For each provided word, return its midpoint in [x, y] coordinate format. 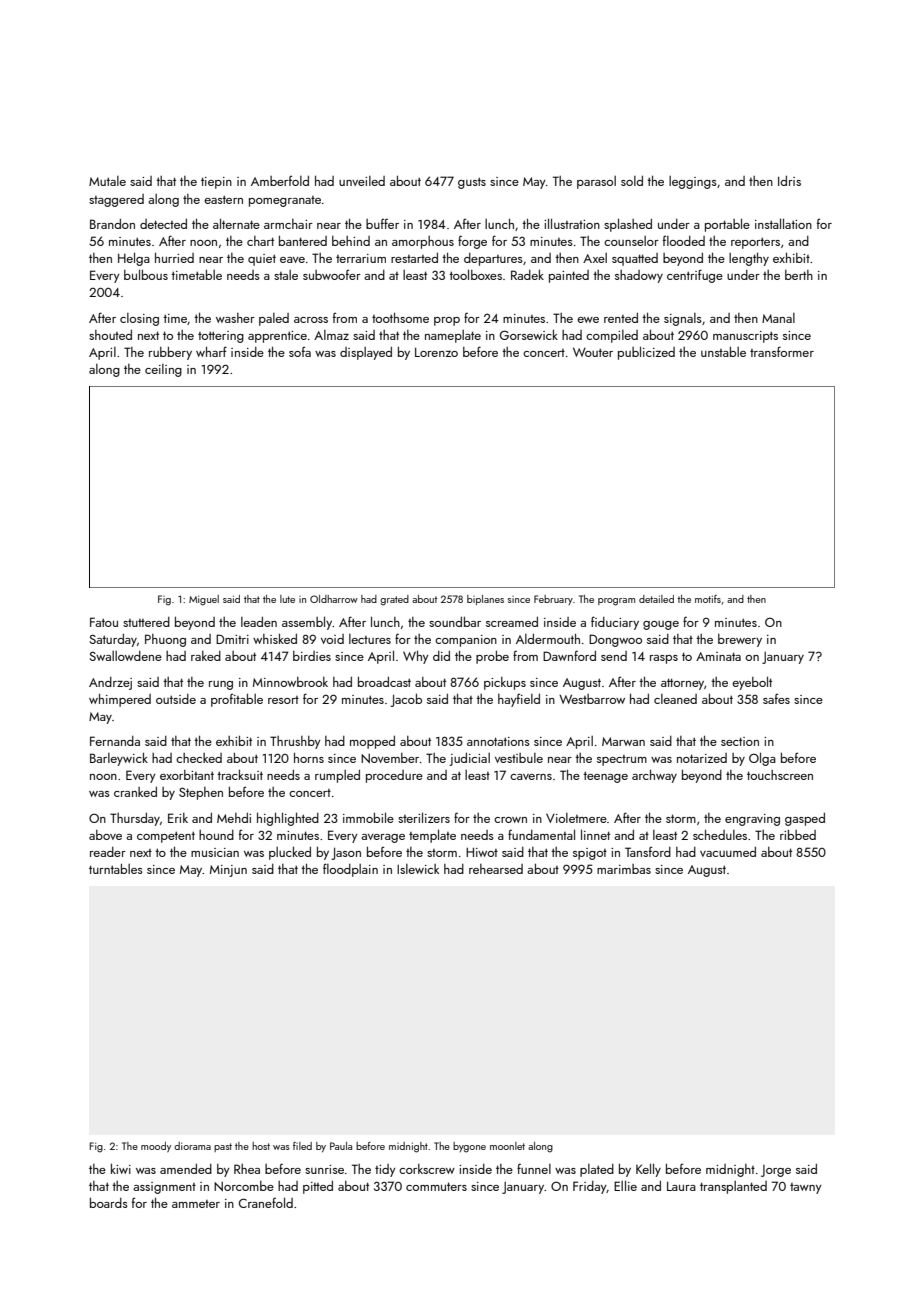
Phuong [165, 640]
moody [156, 1147]
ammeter [196, 1204]
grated [394, 600]
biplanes [485, 600]
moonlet [507, 1146]
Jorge [776, 1171]
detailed [656, 599]
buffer [382, 223]
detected [163, 224]
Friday [590, 1187]
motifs [708, 599]
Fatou [104, 622]
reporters [755, 243]
